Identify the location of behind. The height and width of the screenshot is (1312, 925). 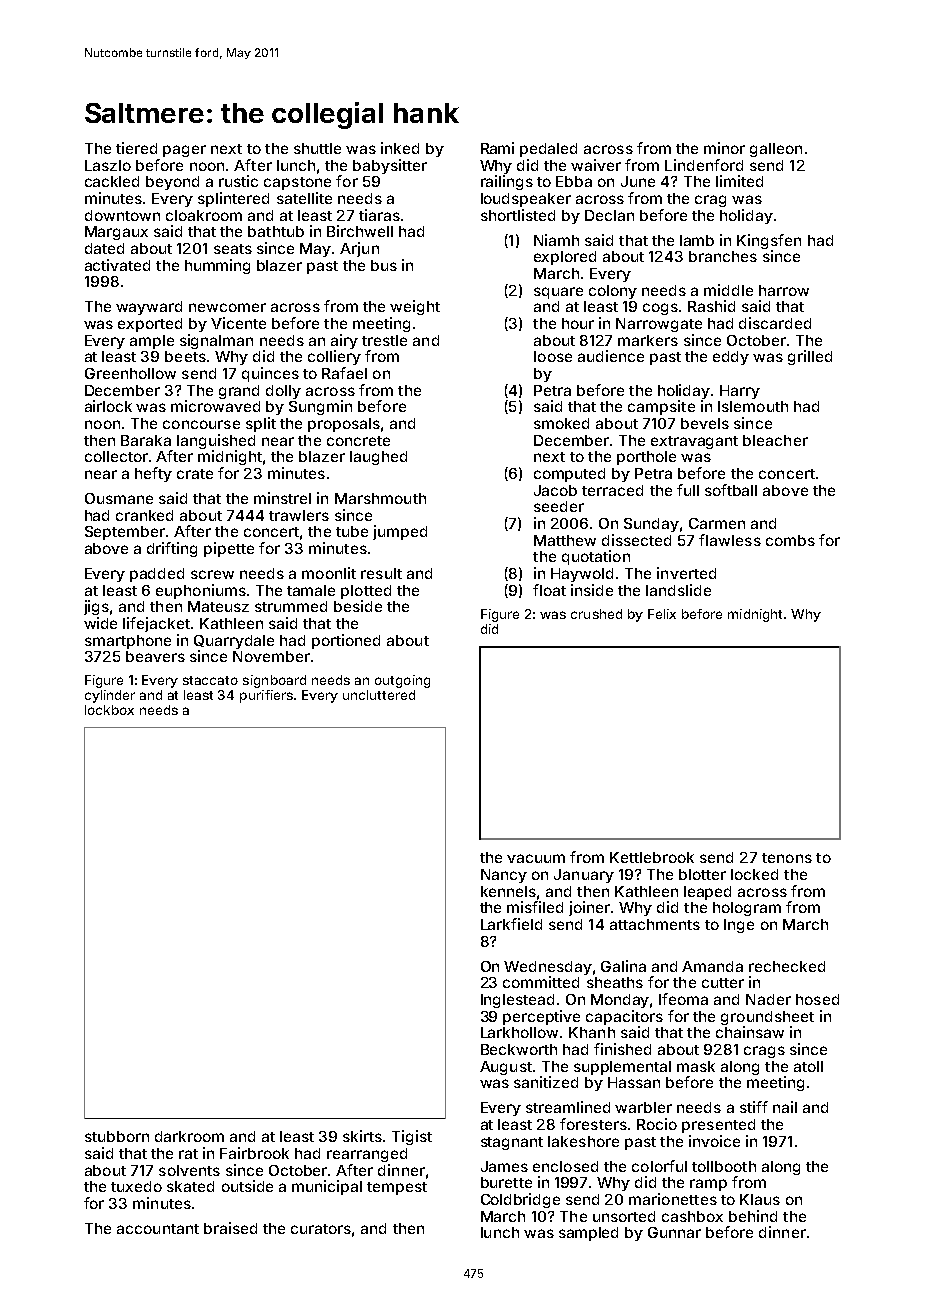
(753, 1216).
